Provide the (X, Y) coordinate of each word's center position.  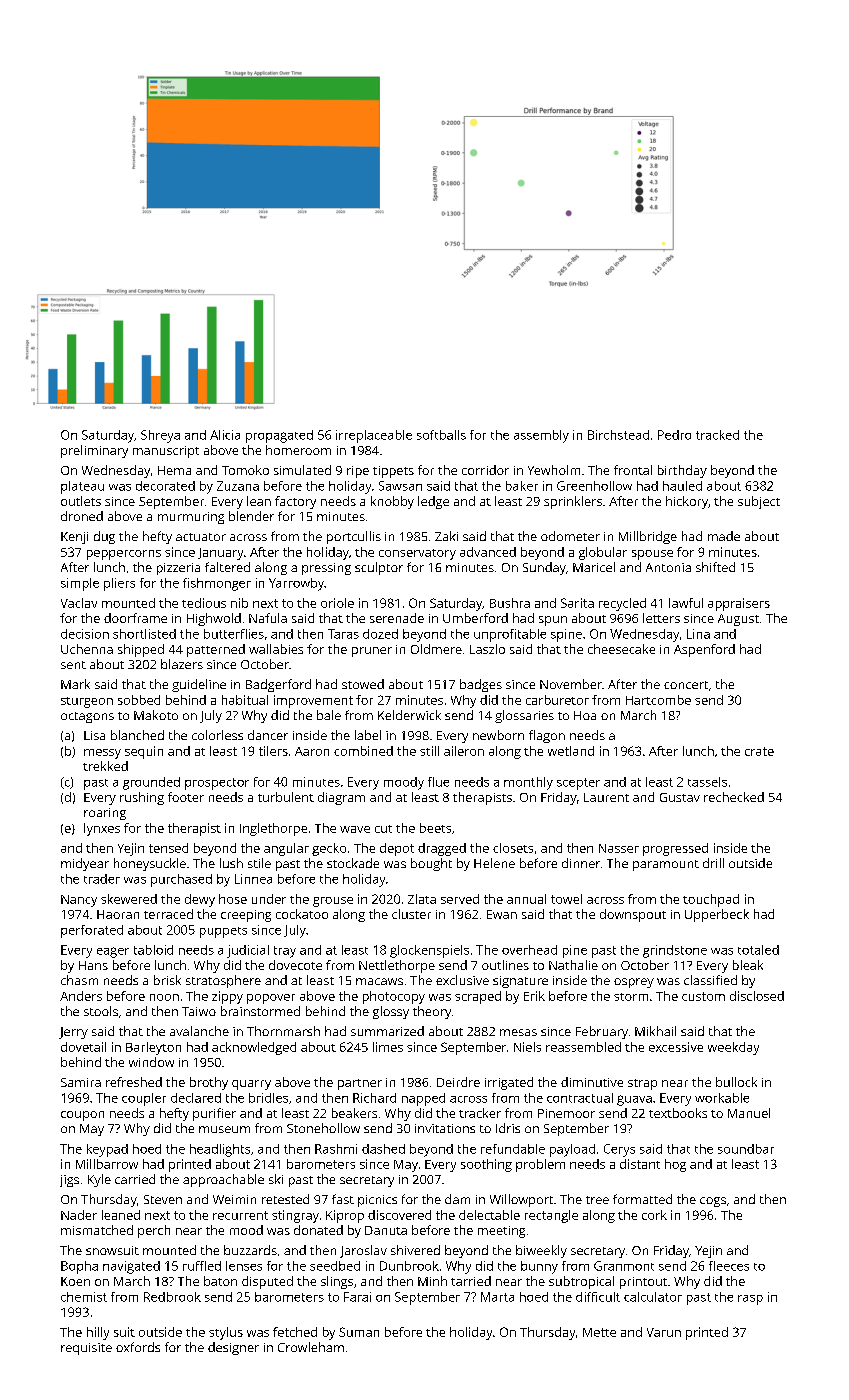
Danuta (386, 1230)
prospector (217, 784)
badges (481, 685)
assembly (541, 436)
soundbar (746, 1149)
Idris (508, 1128)
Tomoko (245, 470)
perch (154, 1231)
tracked (717, 435)
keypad (107, 1150)
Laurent (606, 797)
